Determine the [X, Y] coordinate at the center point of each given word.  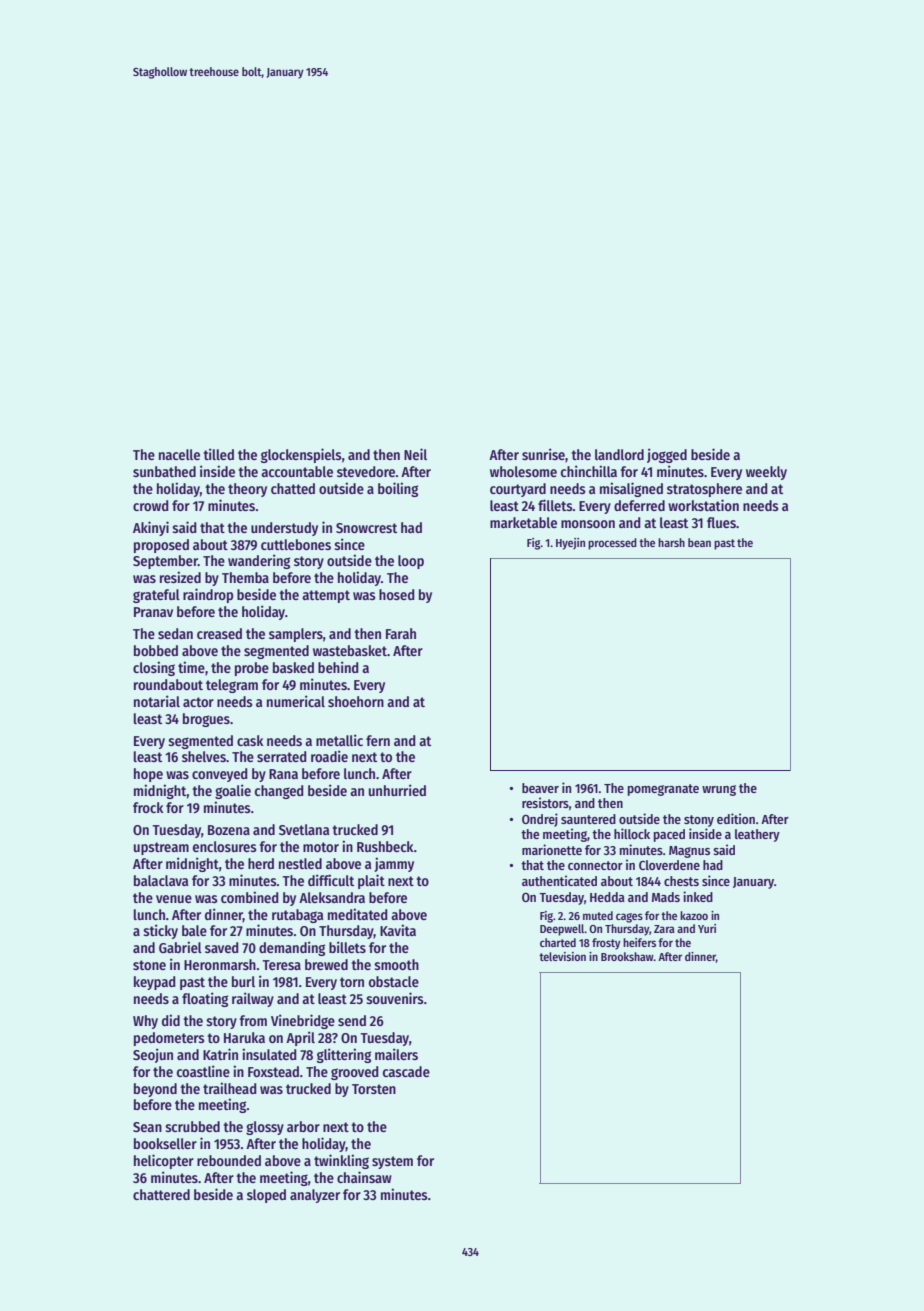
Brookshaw [627, 956]
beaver [540, 788]
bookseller [165, 1143]
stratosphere [704, 490]
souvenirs [395, 998]
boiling [398, 489]
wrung [719, 790]
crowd [151, 505]
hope [148, 775]
